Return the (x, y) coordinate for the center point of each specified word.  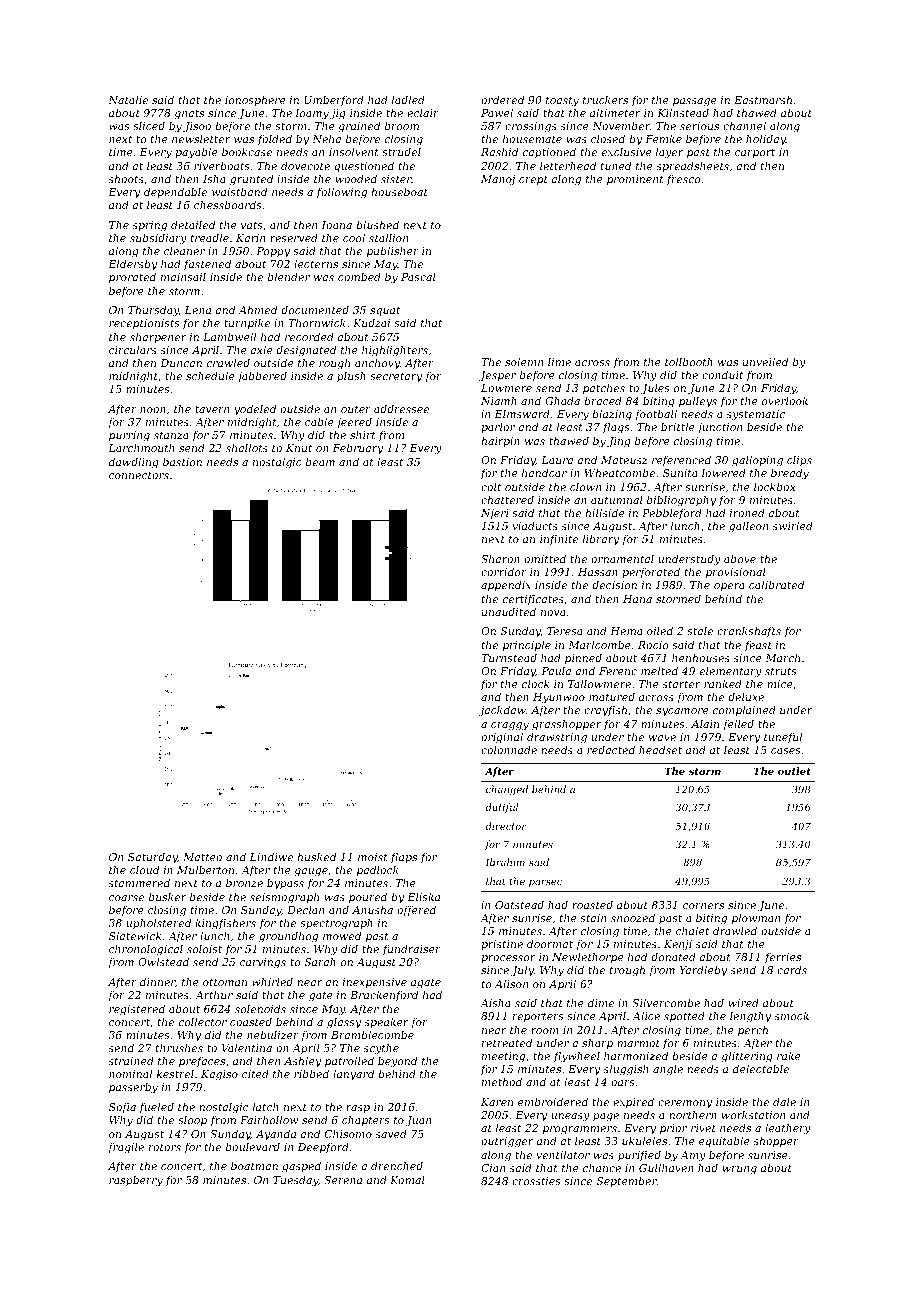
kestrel (175, 1073)
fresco (684, 180)
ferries (783, 958)
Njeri (495, 514)
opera (729, 587)
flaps (404, 857)
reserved (294, 237)
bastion (182, 461)
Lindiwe (271, 856)
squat (385, 311)
